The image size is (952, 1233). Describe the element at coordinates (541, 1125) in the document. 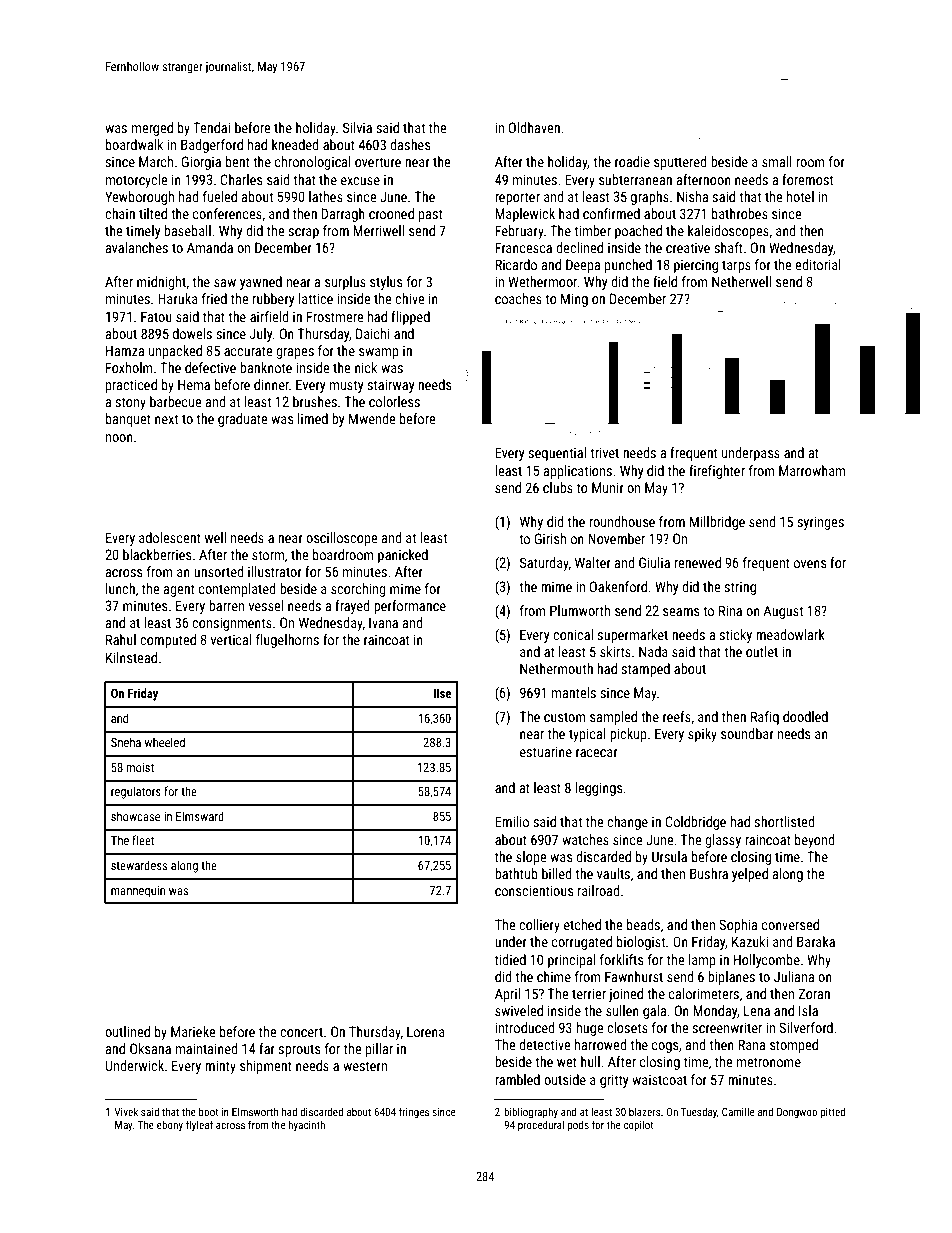

I see `procedural` at that location.
